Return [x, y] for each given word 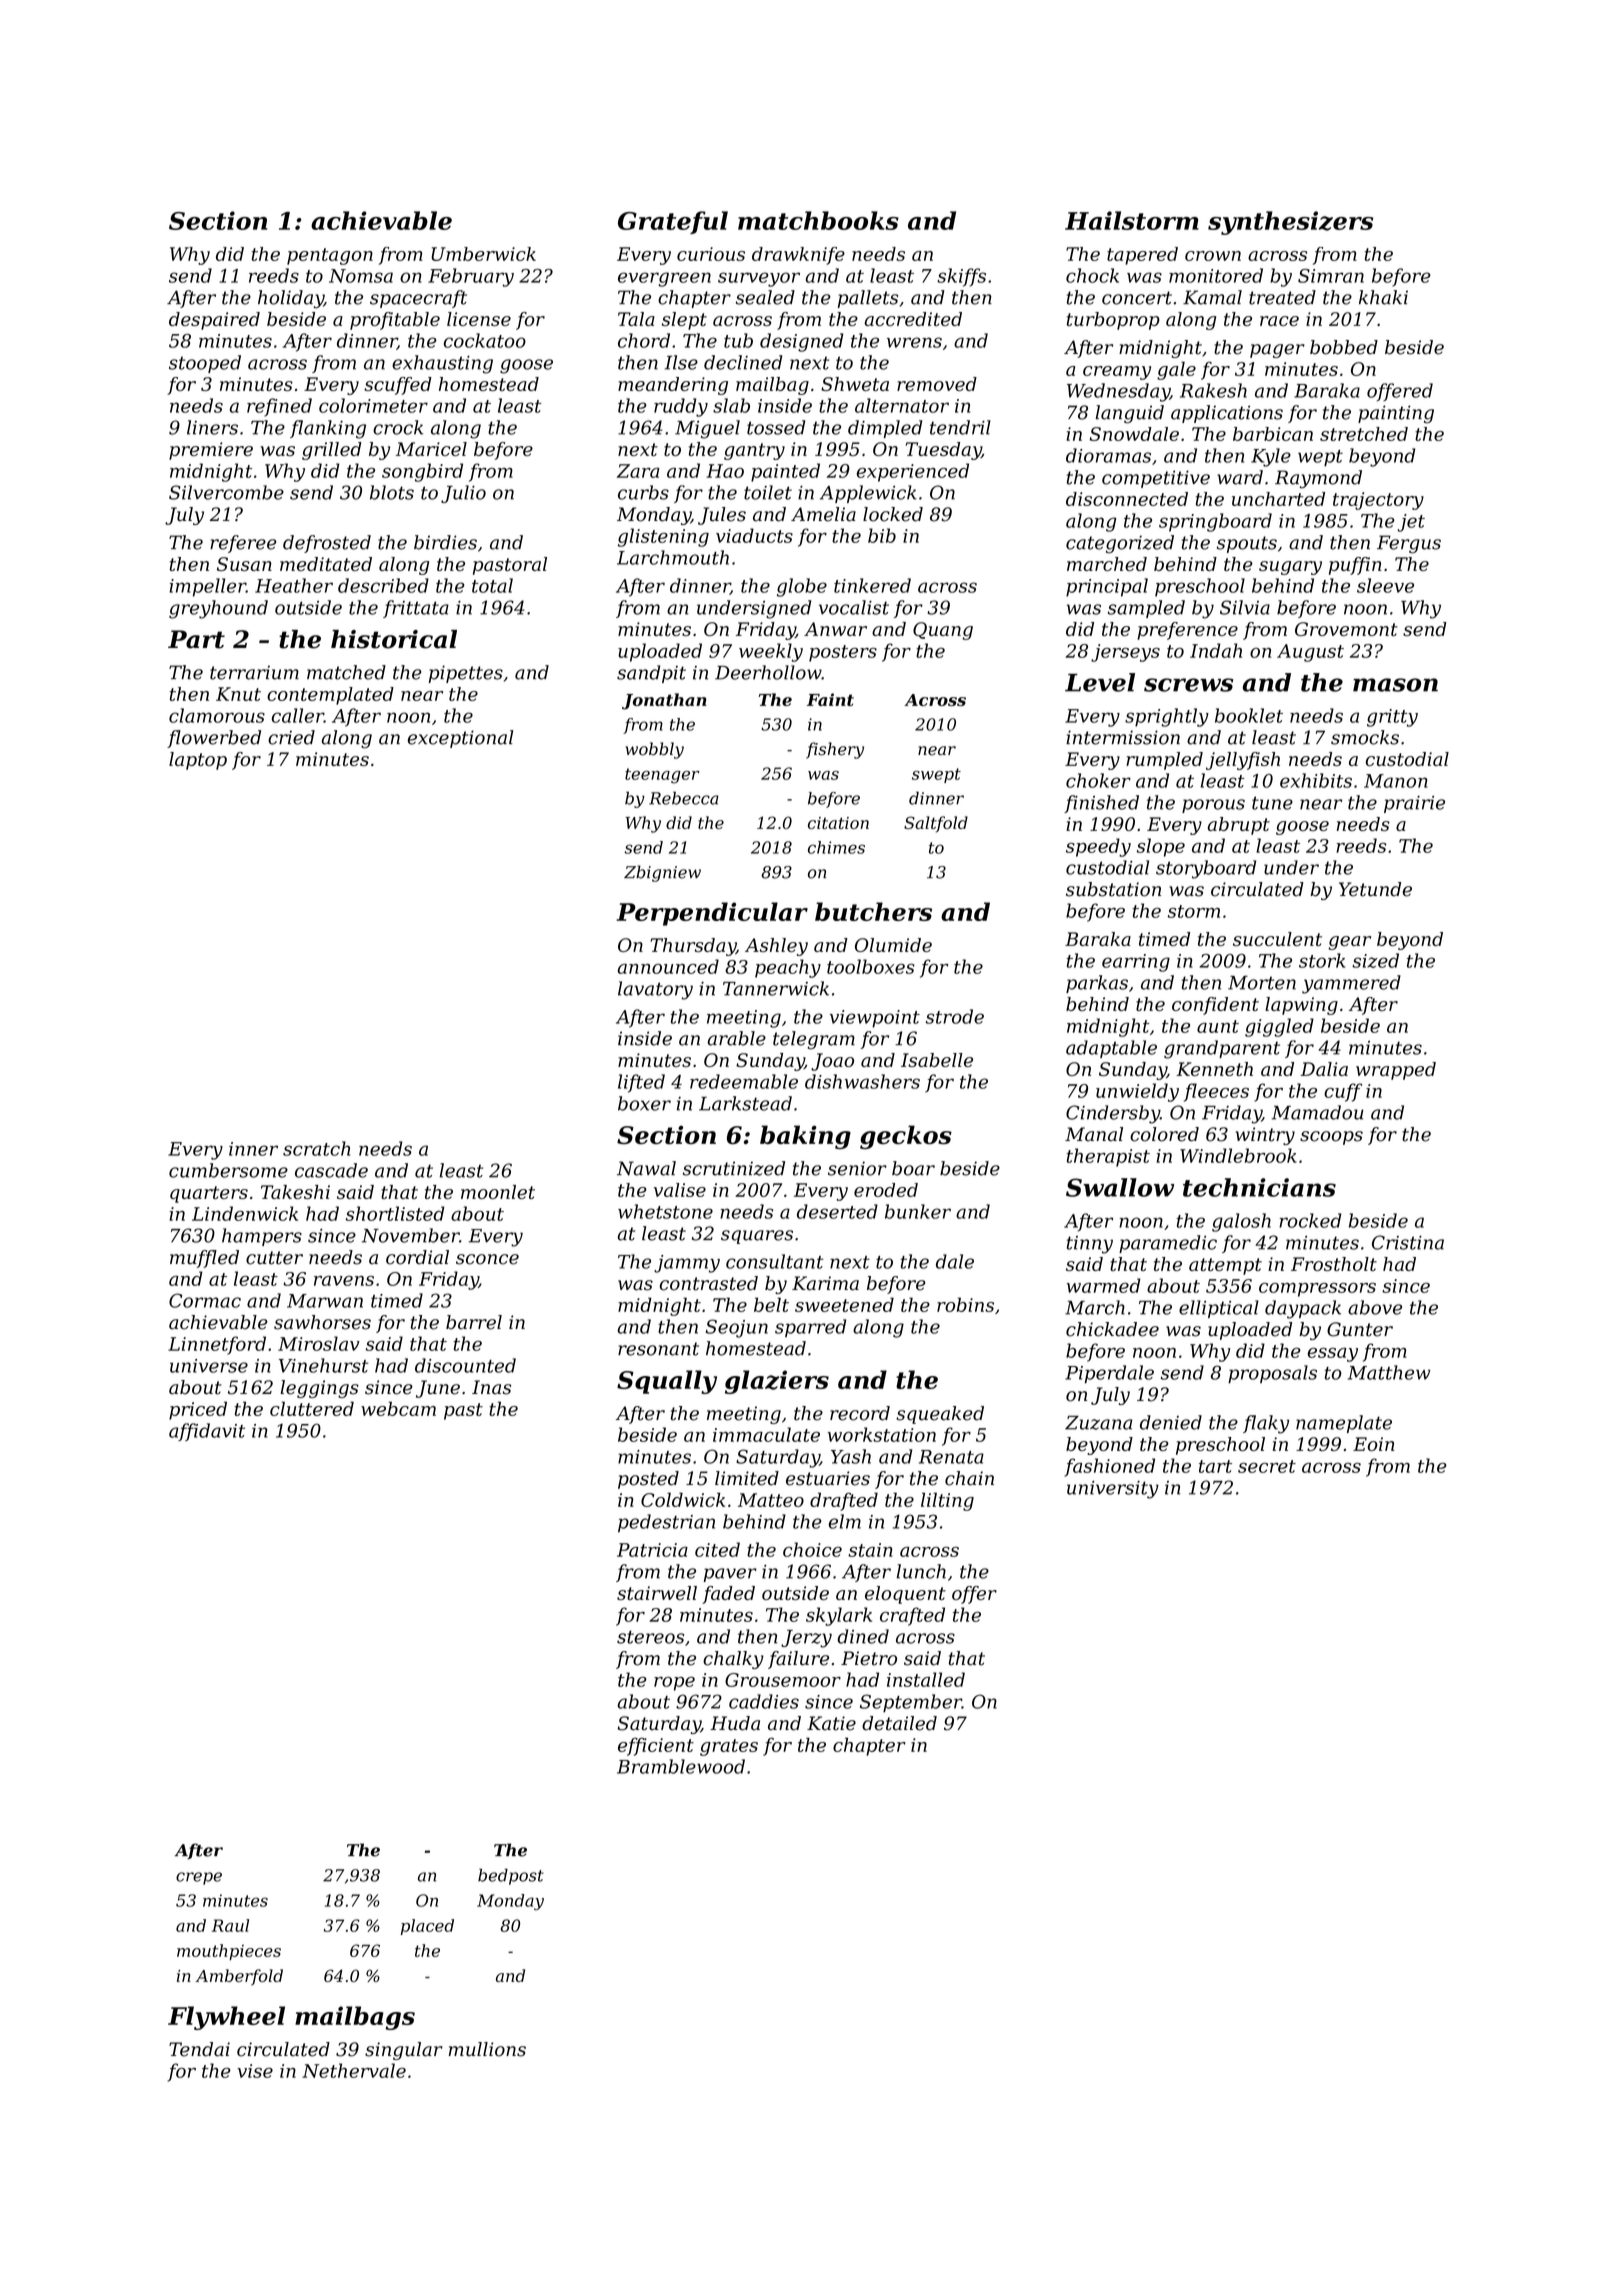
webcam [398, 1408]
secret [1267, 1466]
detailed [899, 1723]
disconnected [1127, 499]
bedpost [511, 1876]
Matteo [771, 1500]
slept [684, 321]
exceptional [460, 739]
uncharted [1278, 499]
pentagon [330, 256]
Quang [943, 631]
